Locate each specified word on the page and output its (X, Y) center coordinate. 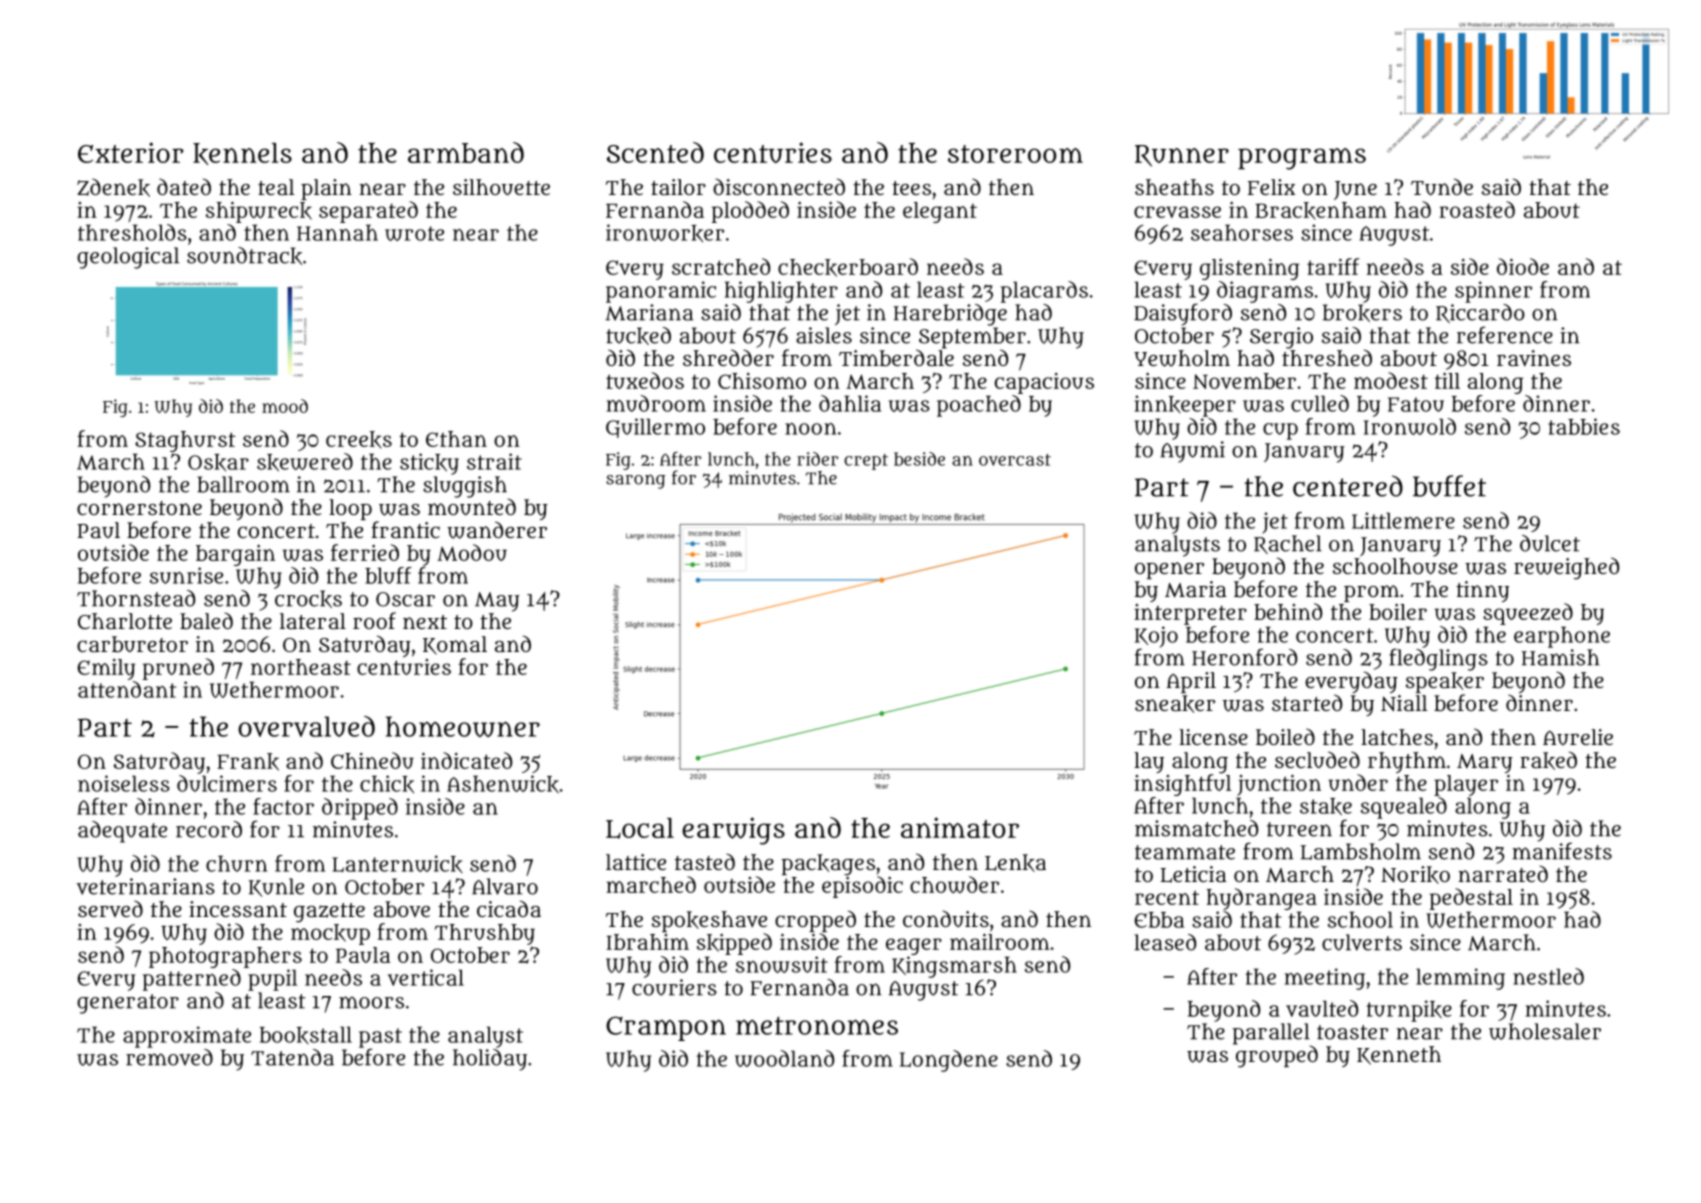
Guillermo (655, 428)
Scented (655, 152)
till (1447, 380)
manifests (1562, 851)
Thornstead (136, 598)
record (209, 829)
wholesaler (1545, 1031)
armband (466, 152)
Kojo (1156, 637)
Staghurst (185, 441)
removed (169, 1057)
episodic (862, 887)
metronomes (817, 1025)
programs (1302, 159)
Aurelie (1578, 737)
